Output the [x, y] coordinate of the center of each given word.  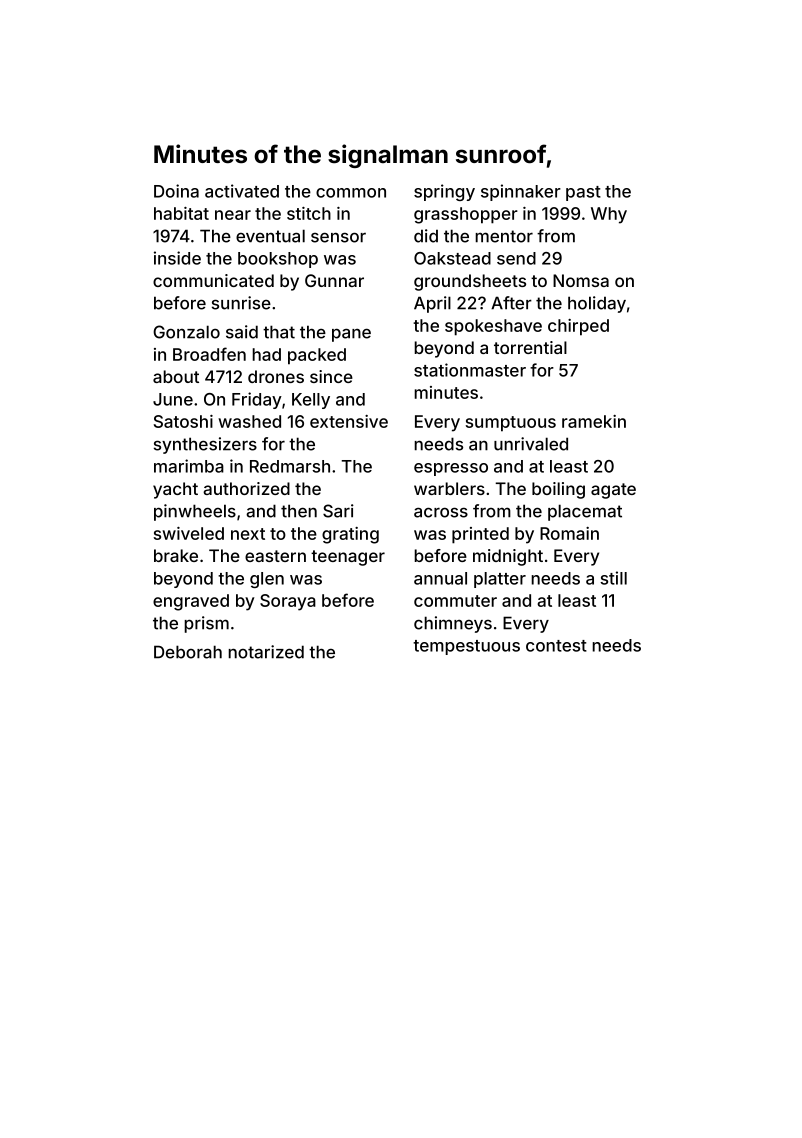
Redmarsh [290, 466]
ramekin [594, 421]
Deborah [188, 652]
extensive [349, 421]
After [511, 303]
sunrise [241, 303]
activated [242, 191]
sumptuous [511, 424]
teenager [348, 558]
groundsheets [470, 282]
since [331, 376]
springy [444, 192]
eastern [275, 556]
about [176, 376]
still [613, 578]
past [583, 193]
